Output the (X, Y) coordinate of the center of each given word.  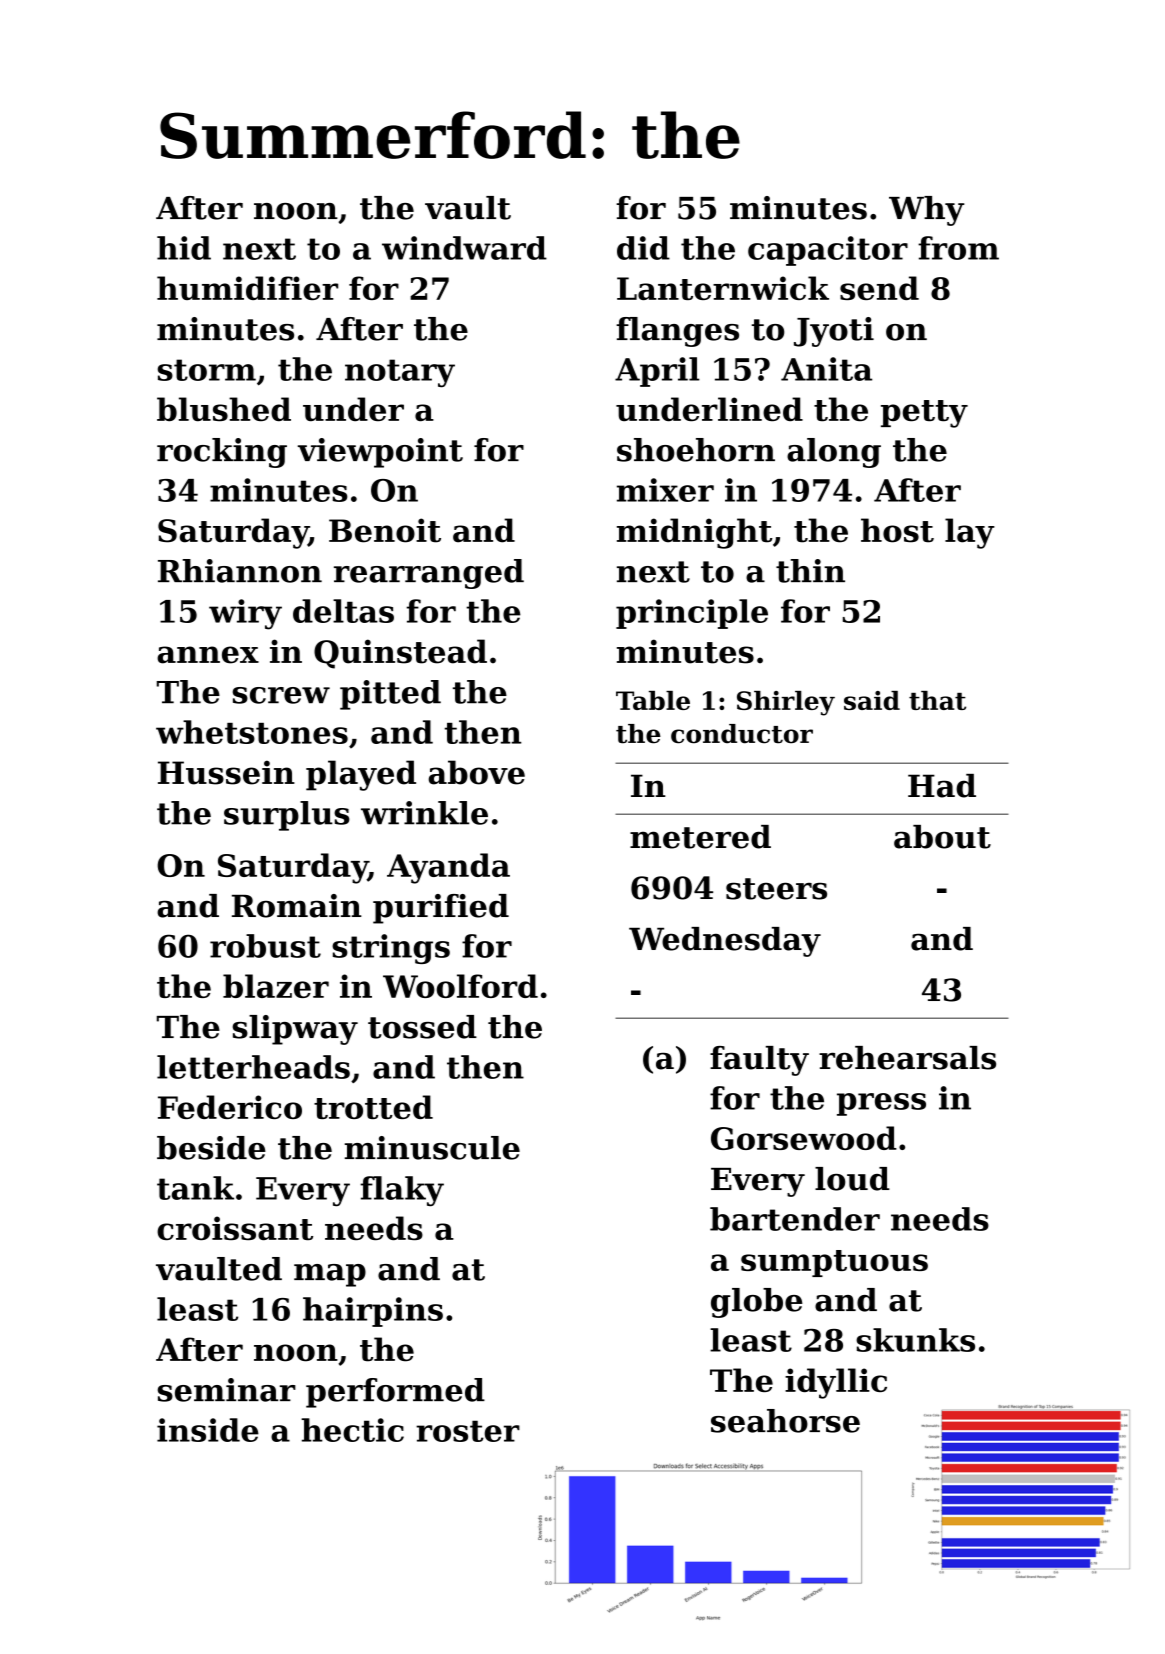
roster (468, 1431)
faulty (759, 1061)
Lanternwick (723, 288)
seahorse (785, 1421)
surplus (287, 816)
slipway (295, 1030)
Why (927, 211)
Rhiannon (240, 571)
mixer (665, 490)
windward (464, 248)
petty (924, 414)
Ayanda (448, 868)
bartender (795, 1219)
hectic (352, 1430)
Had (942, 786)
